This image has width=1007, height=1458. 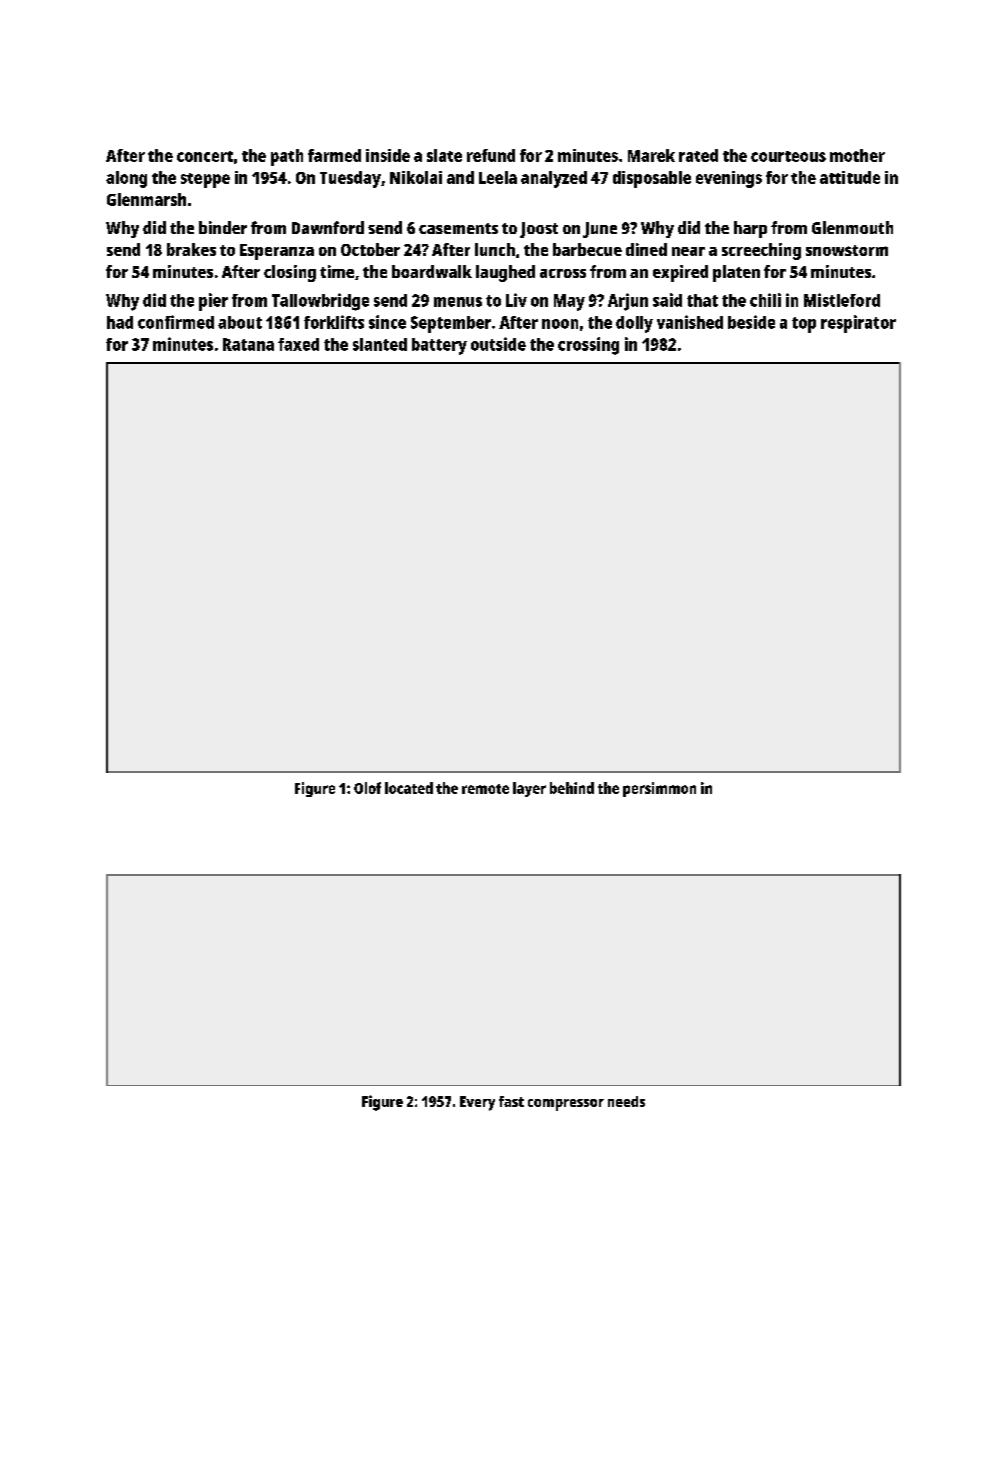 I want to click on Ratana, so click(x=248, y=344).
